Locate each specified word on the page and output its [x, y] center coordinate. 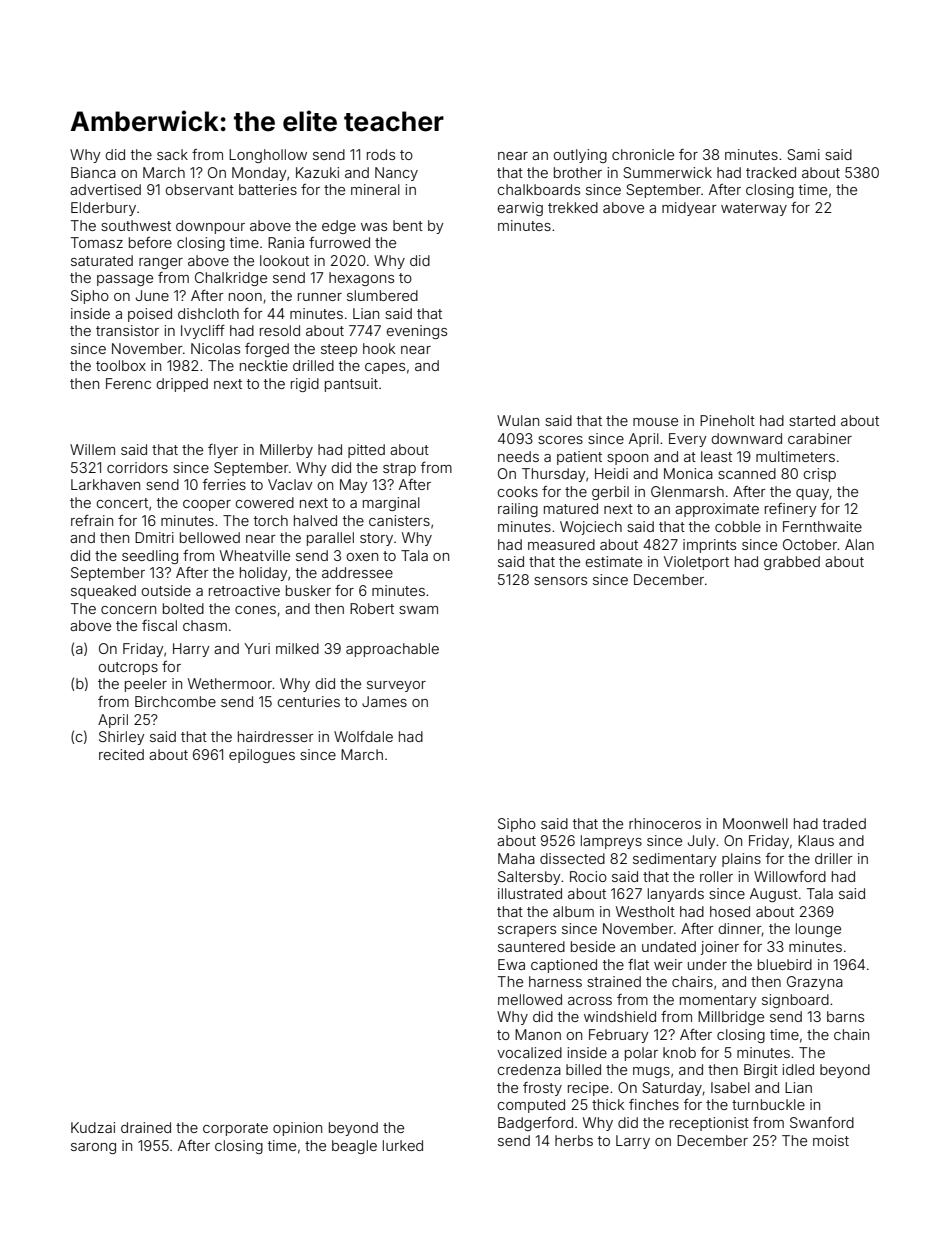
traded [844, 823]
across [590, 1001]
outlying [580, 156]
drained [146, 1127]
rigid [305, 385]
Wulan [518, 420]
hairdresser [276, 736]
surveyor [396, 686]
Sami [803, 154]
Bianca [93, 172]
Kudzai [93, 1127]
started [812, 420]
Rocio [588, 876]
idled [798, 1069]
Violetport [696, 563]
